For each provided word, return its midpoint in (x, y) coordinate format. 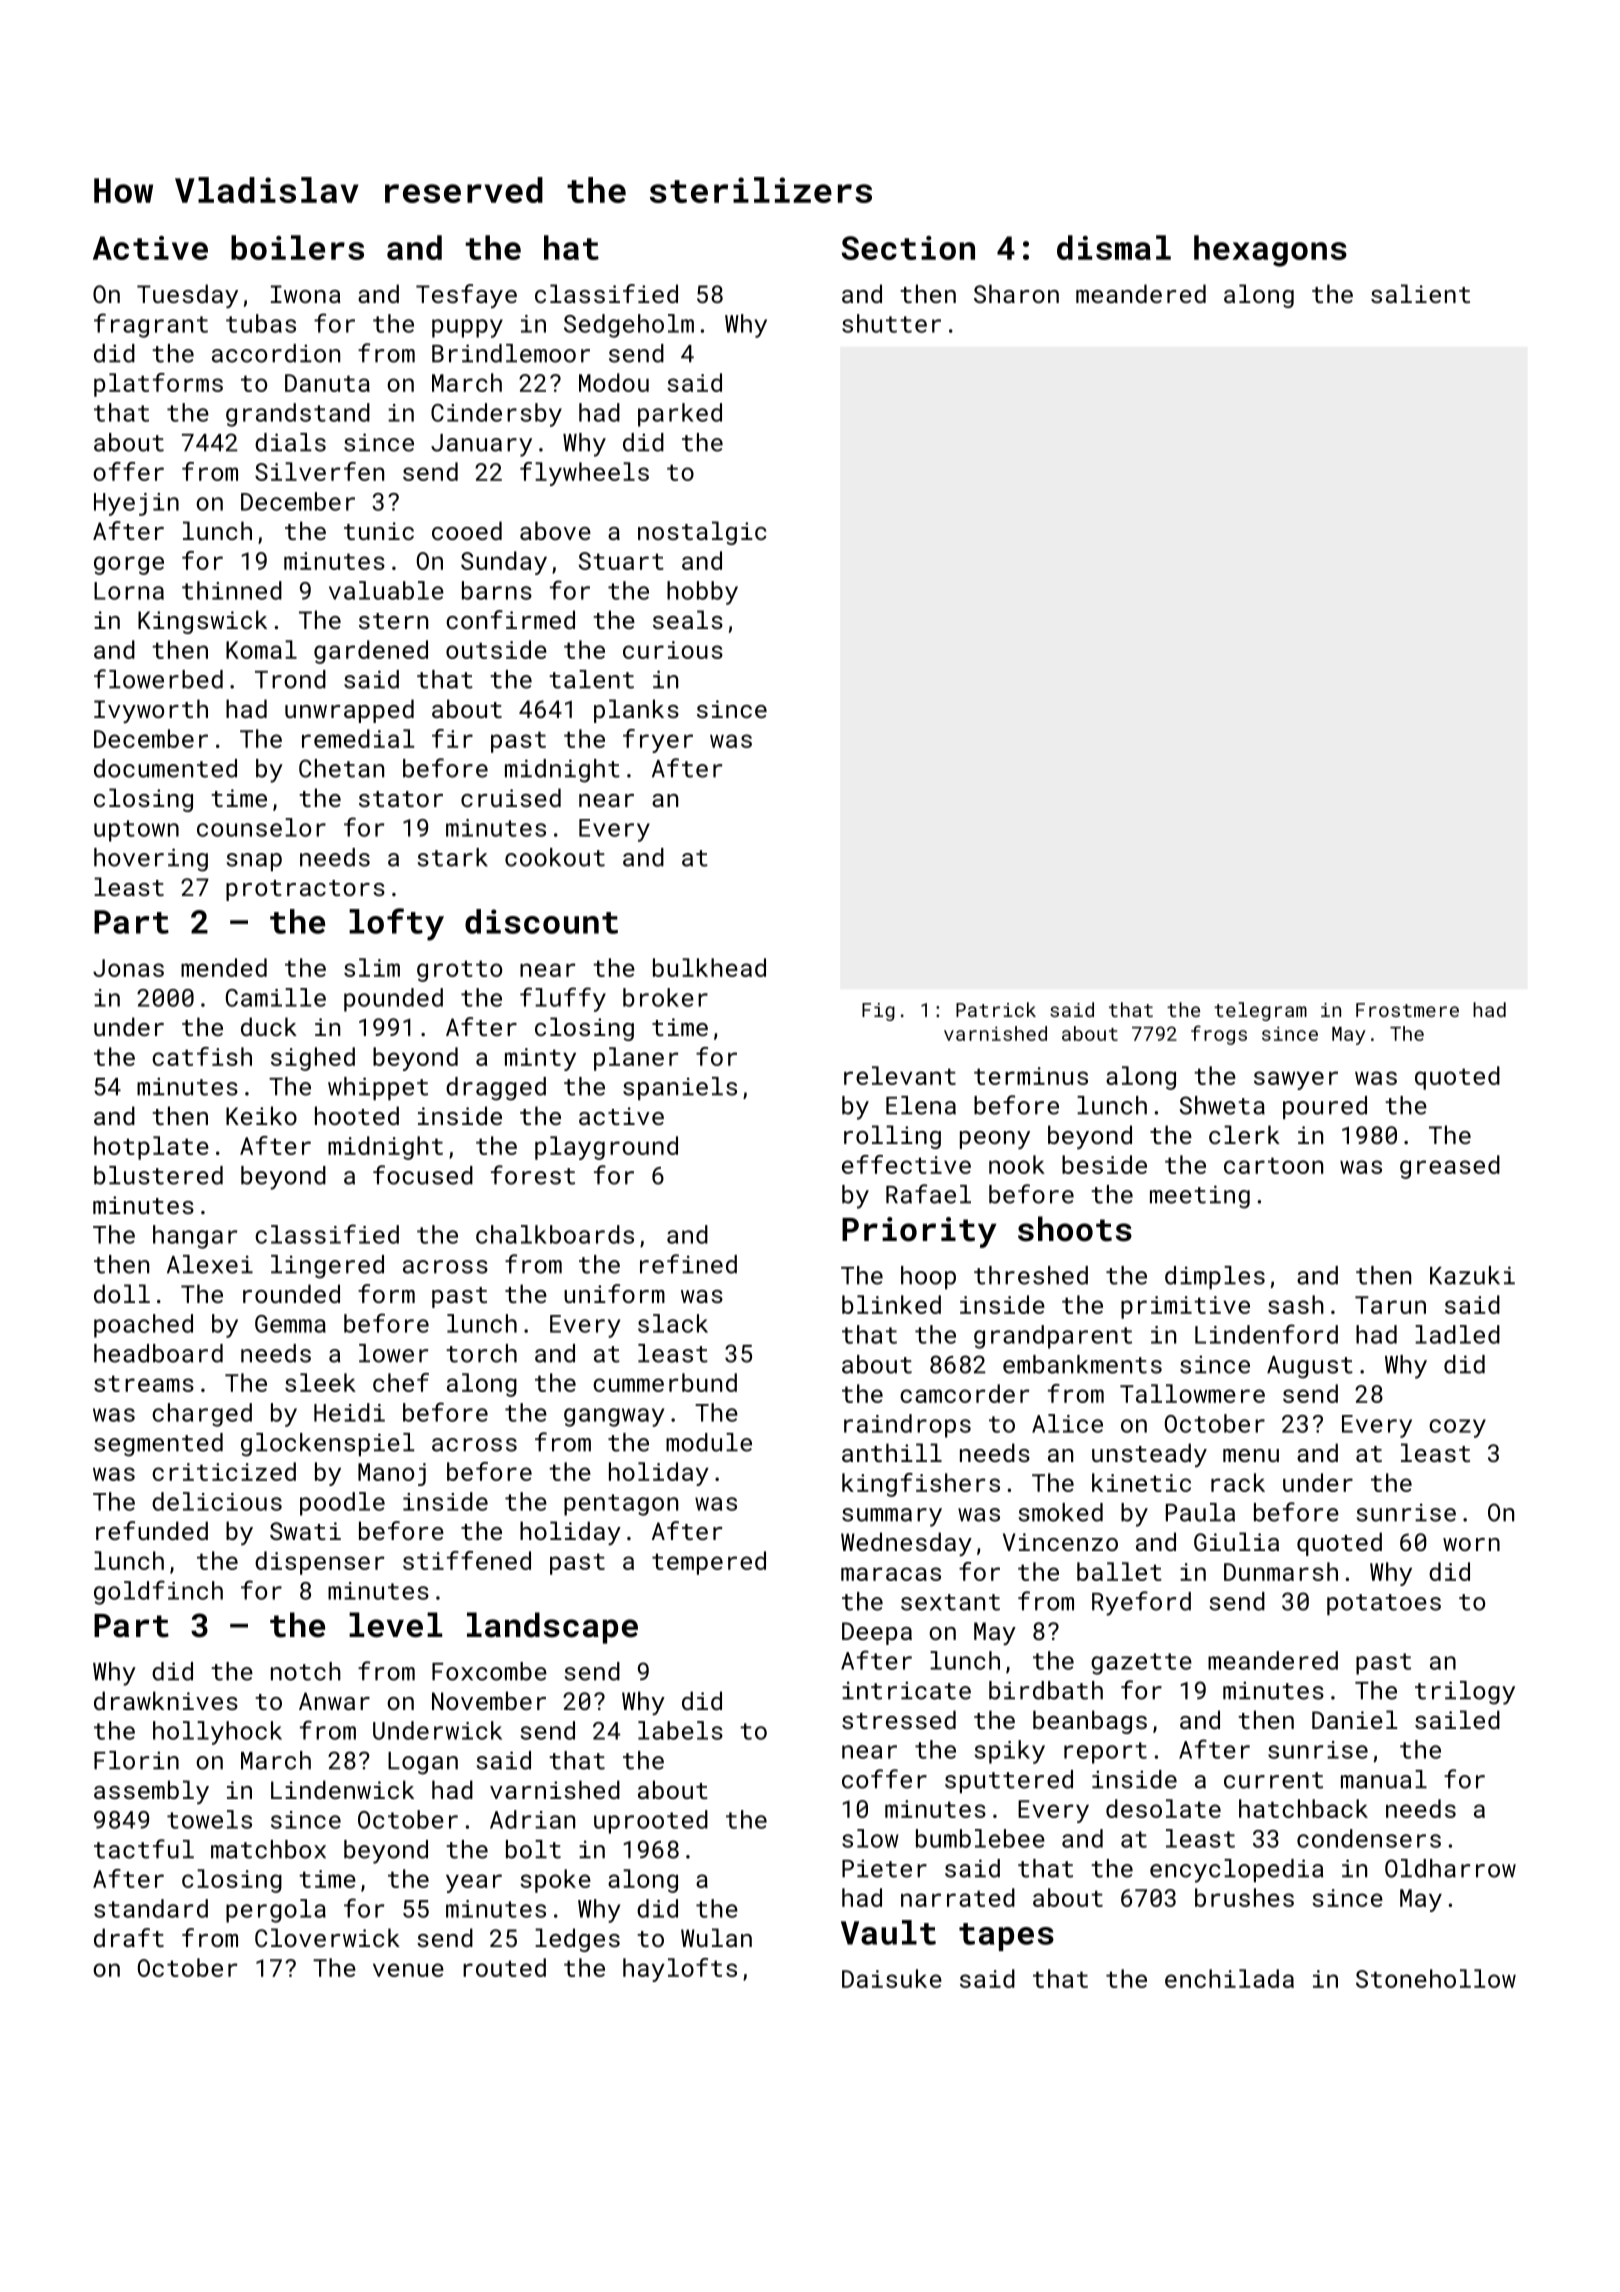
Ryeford (1141, 1603)
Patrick (996, 1009)
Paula (1200, 1512)
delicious (217, 1501)
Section (908, 248)
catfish (202, 1056)
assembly (151, 1792)
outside (496, 649)
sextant (950, 1602)
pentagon (621, 1505)
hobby (702, 593)
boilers (297, 247)
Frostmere (1407, 1010)
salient (1420, 293)
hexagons (1270, 251)
